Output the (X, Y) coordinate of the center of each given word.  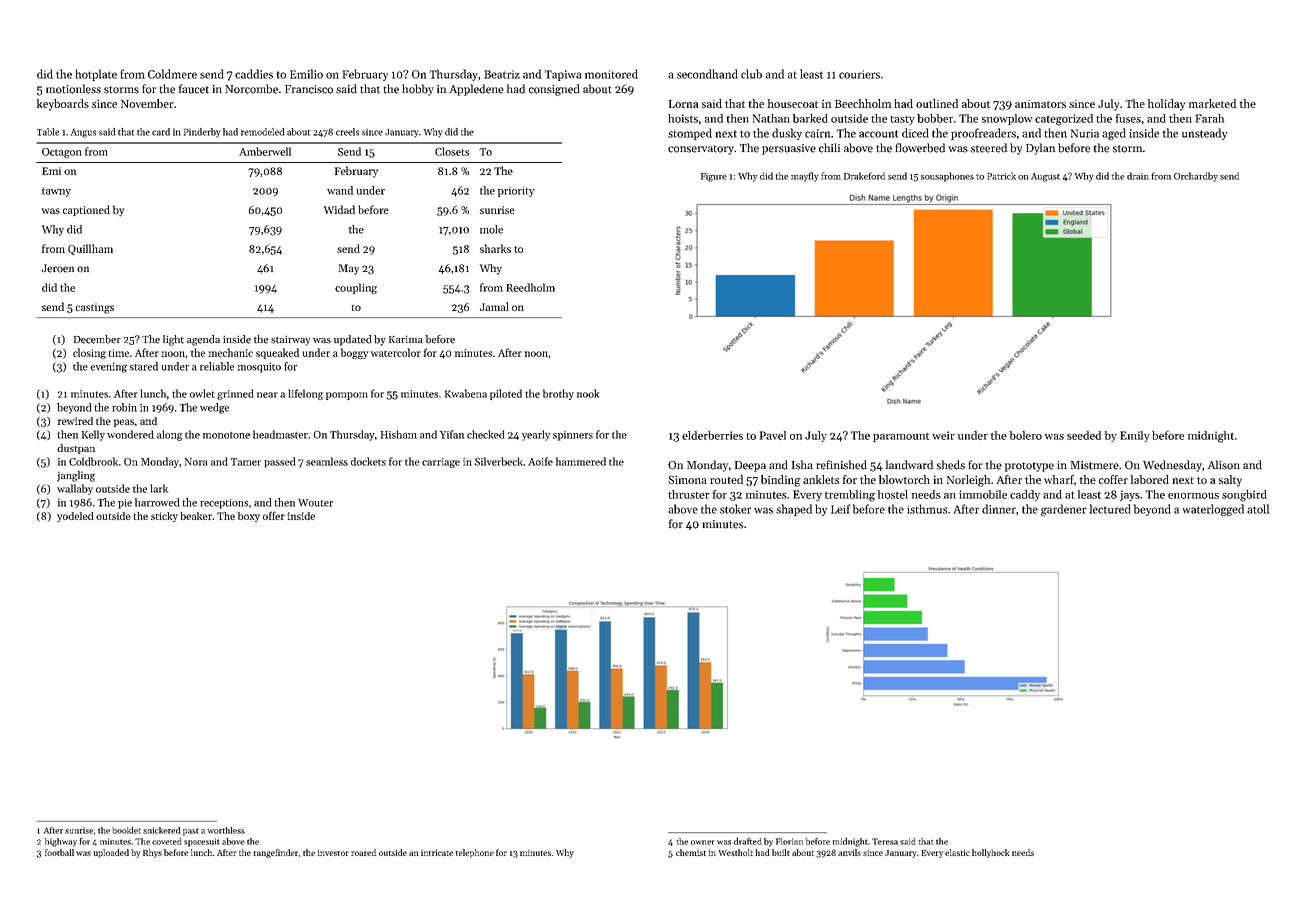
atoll (1258, 509)
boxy (249, 517)
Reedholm (531, 287)
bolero (1026, 435)
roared (363, 852)
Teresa (885, 841)
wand (340, 190)
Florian (789, 841)
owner (703, 842)
